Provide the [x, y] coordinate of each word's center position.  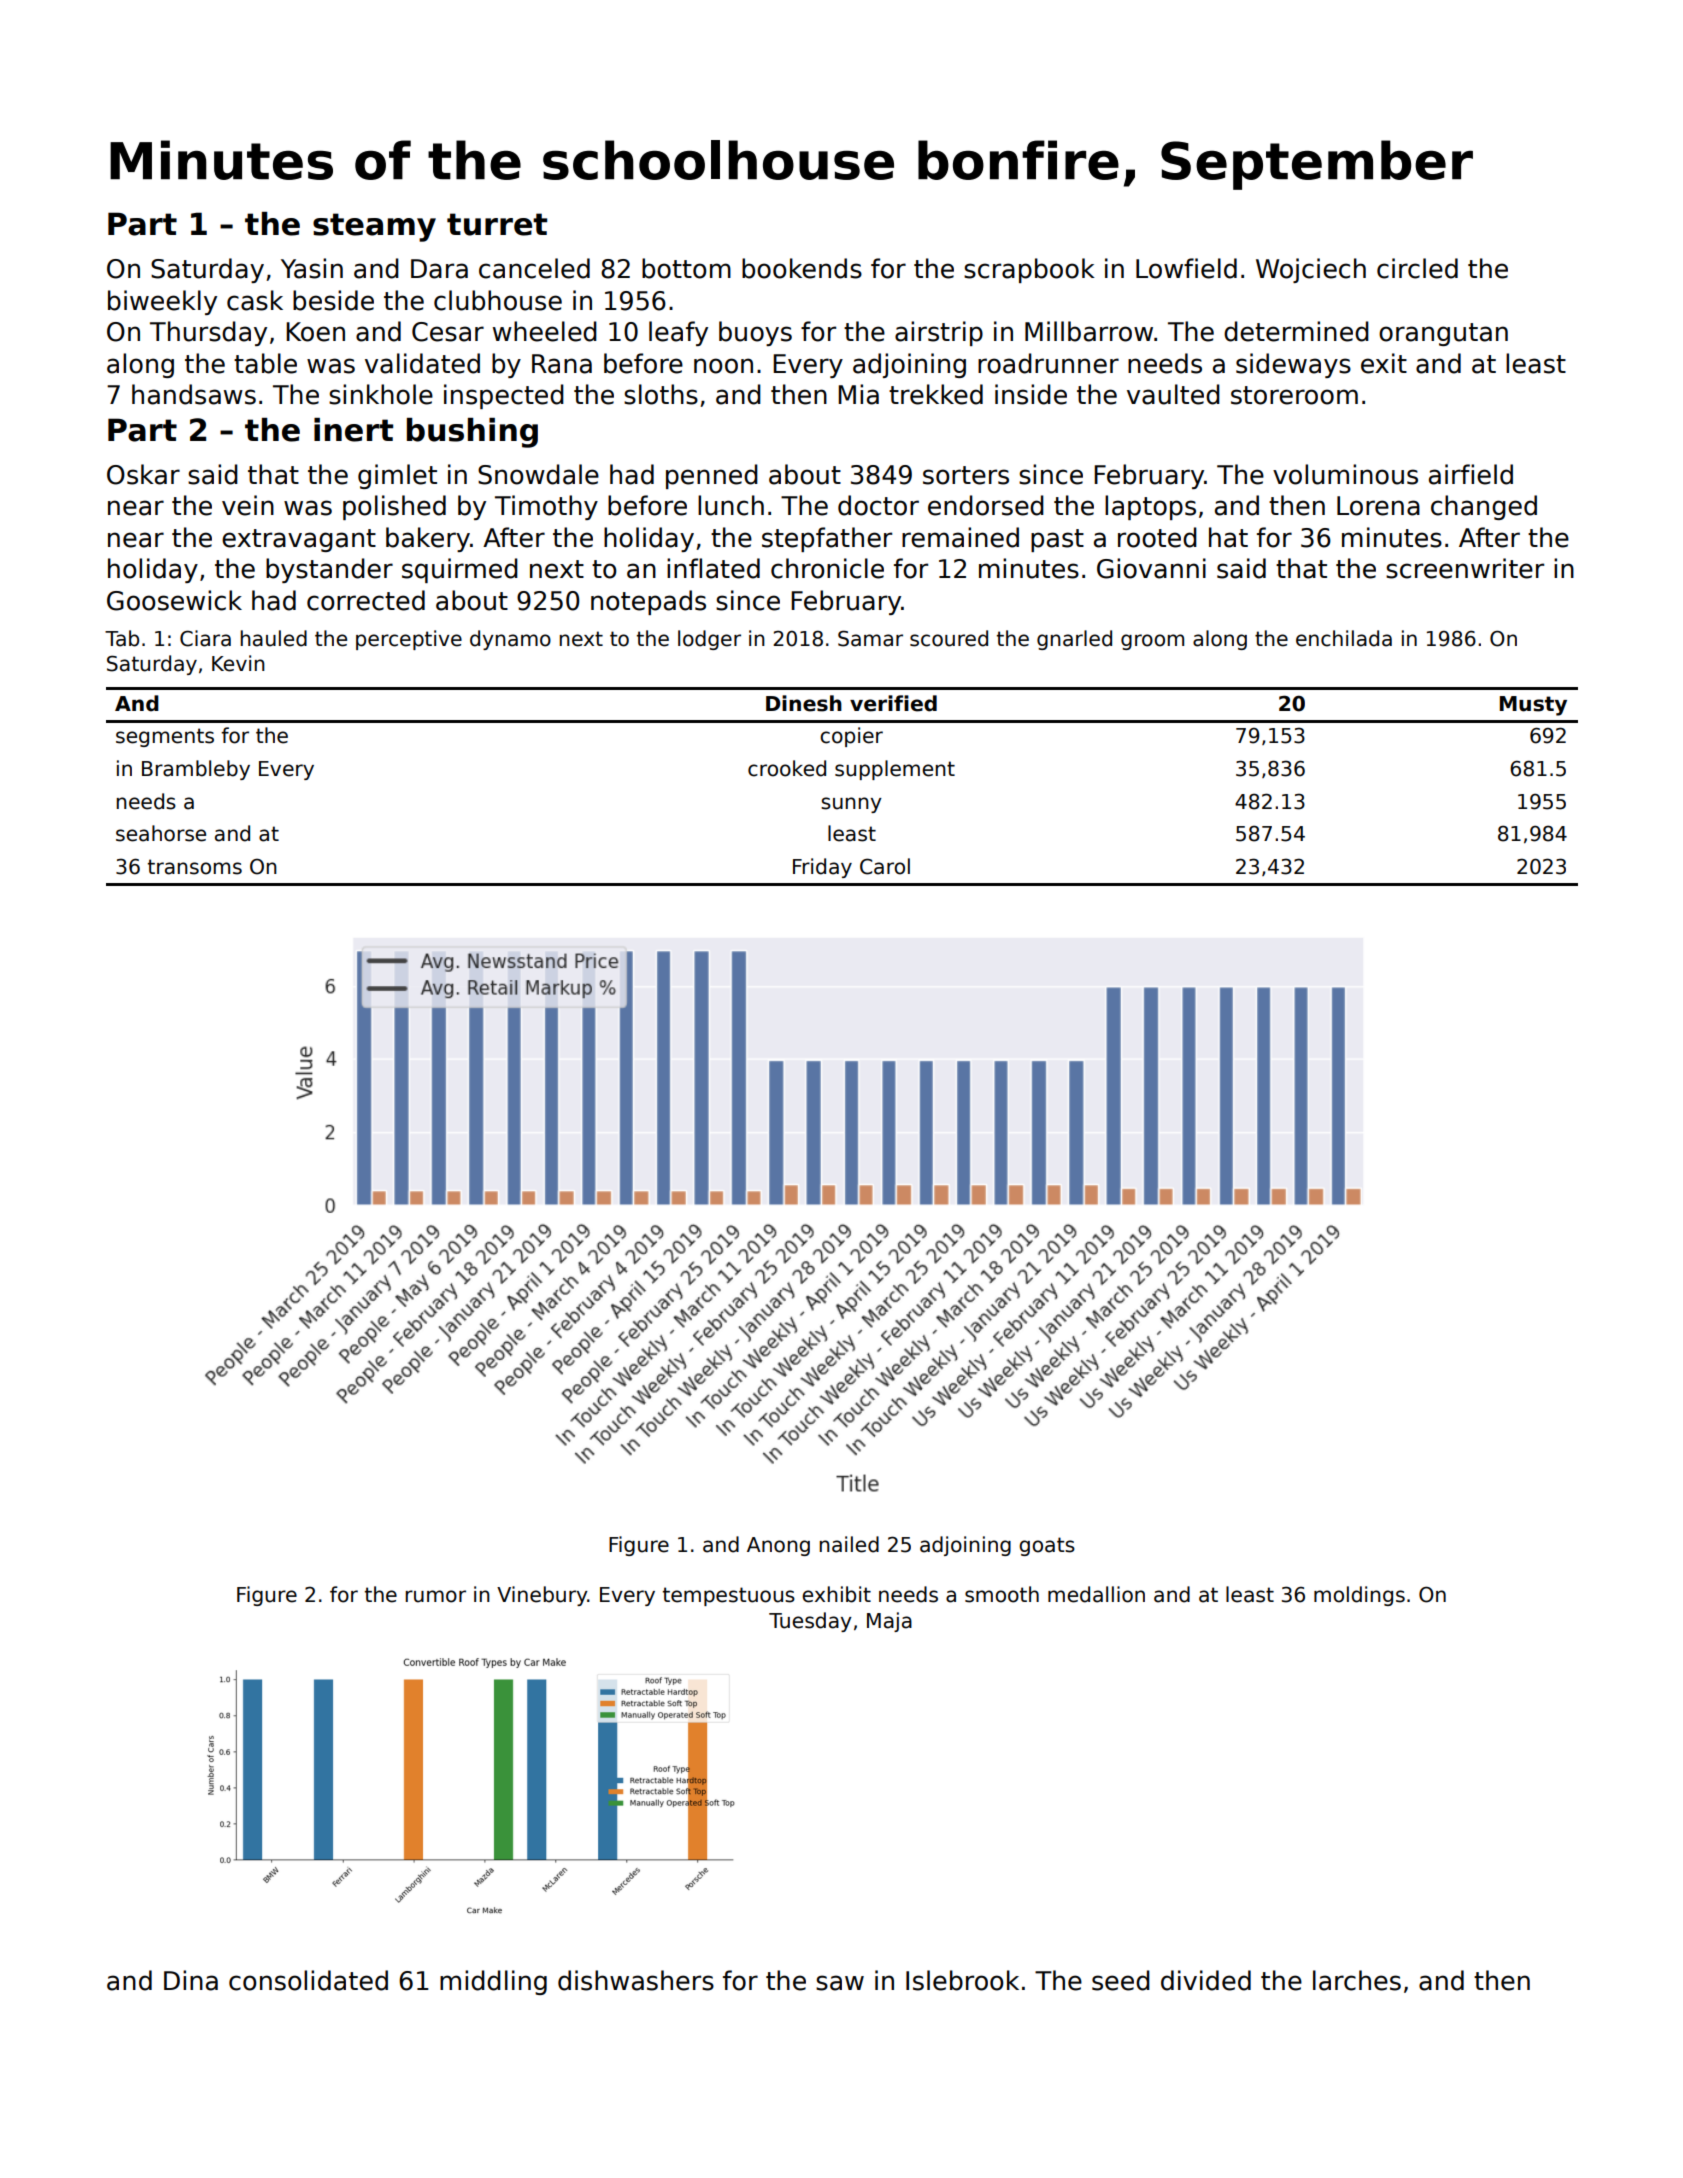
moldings [1359, 1596]
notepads [648, 602]
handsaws [194, 394]
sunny [851, 805]
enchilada [1344, 638]
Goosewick [174, 600]
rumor [436, 1596]
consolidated [308, 1980]
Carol [885, 866]
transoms [195, 867]
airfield [1471, 474]
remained [960, 537]
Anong [778, 1546]
